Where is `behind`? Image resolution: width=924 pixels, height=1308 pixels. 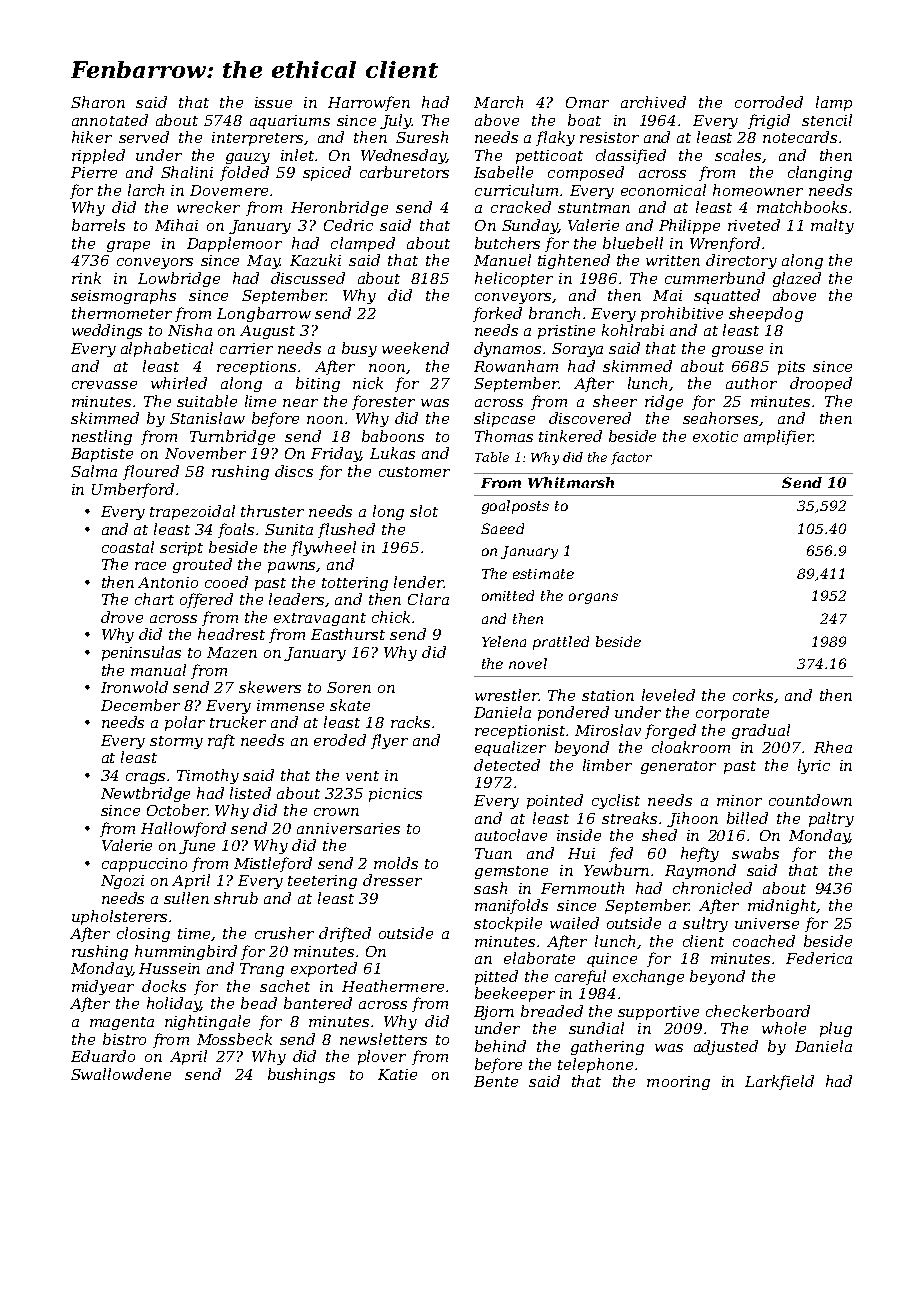
behind is located at coordinates (500, 1046).
